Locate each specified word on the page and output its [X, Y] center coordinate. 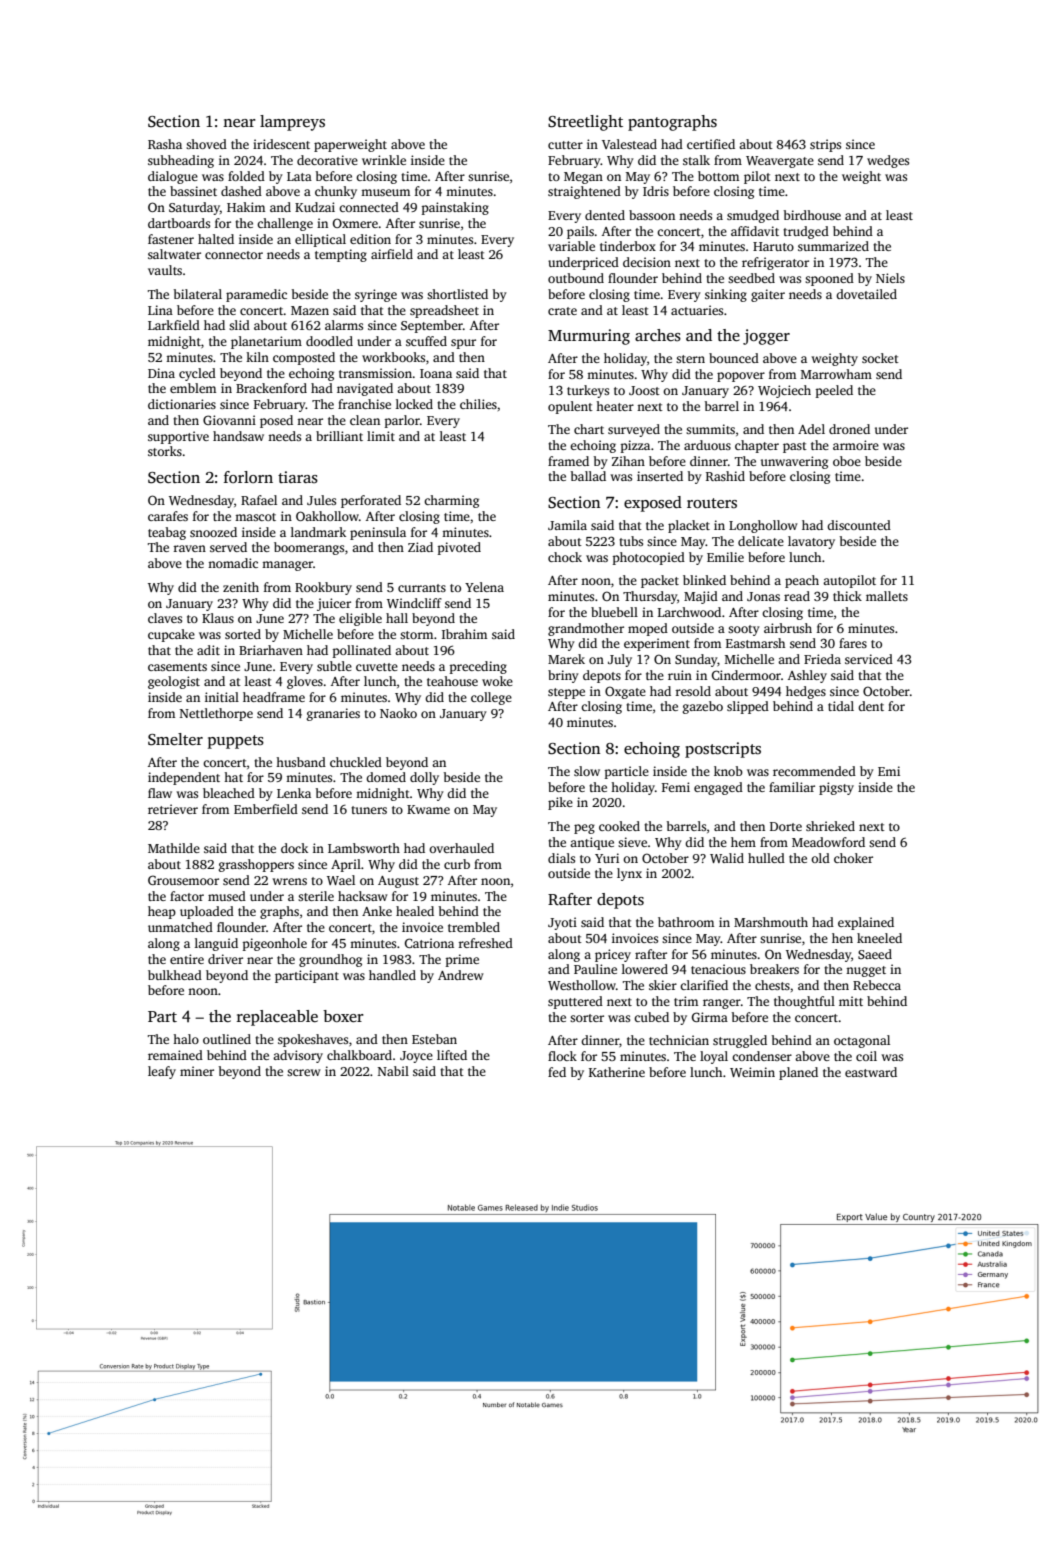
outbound [576, 278]
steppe [566, 693]
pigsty [836, 788]
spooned [829, 279]
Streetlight [585, 123]
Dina [161, 373]
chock [565, 557]
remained [175, 1055]
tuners [369, 810]
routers [712, 503]
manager [287, 566]
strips [825, 145]
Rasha [165, 144]
